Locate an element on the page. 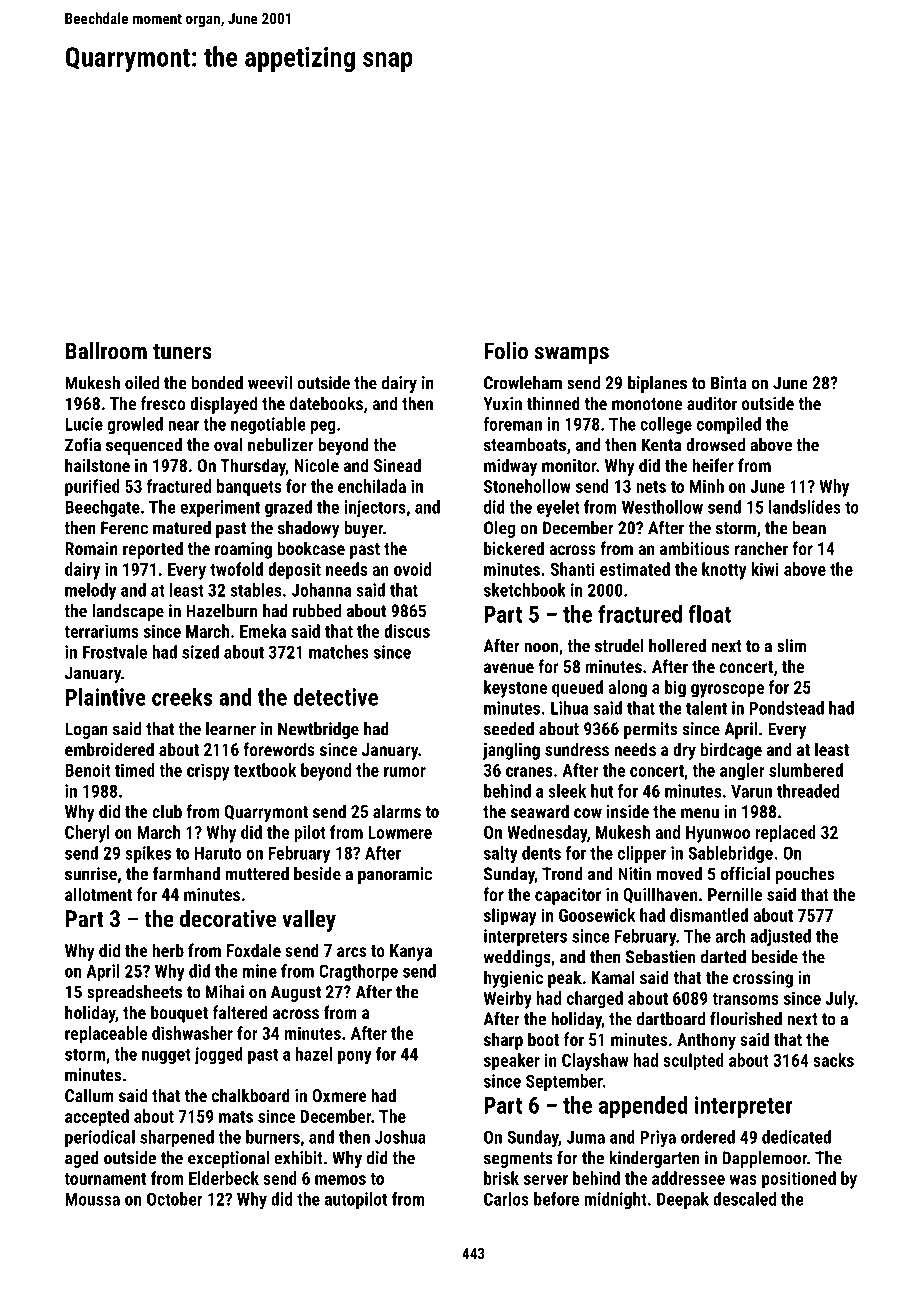  monotone is located at coordinates (647, 404).
